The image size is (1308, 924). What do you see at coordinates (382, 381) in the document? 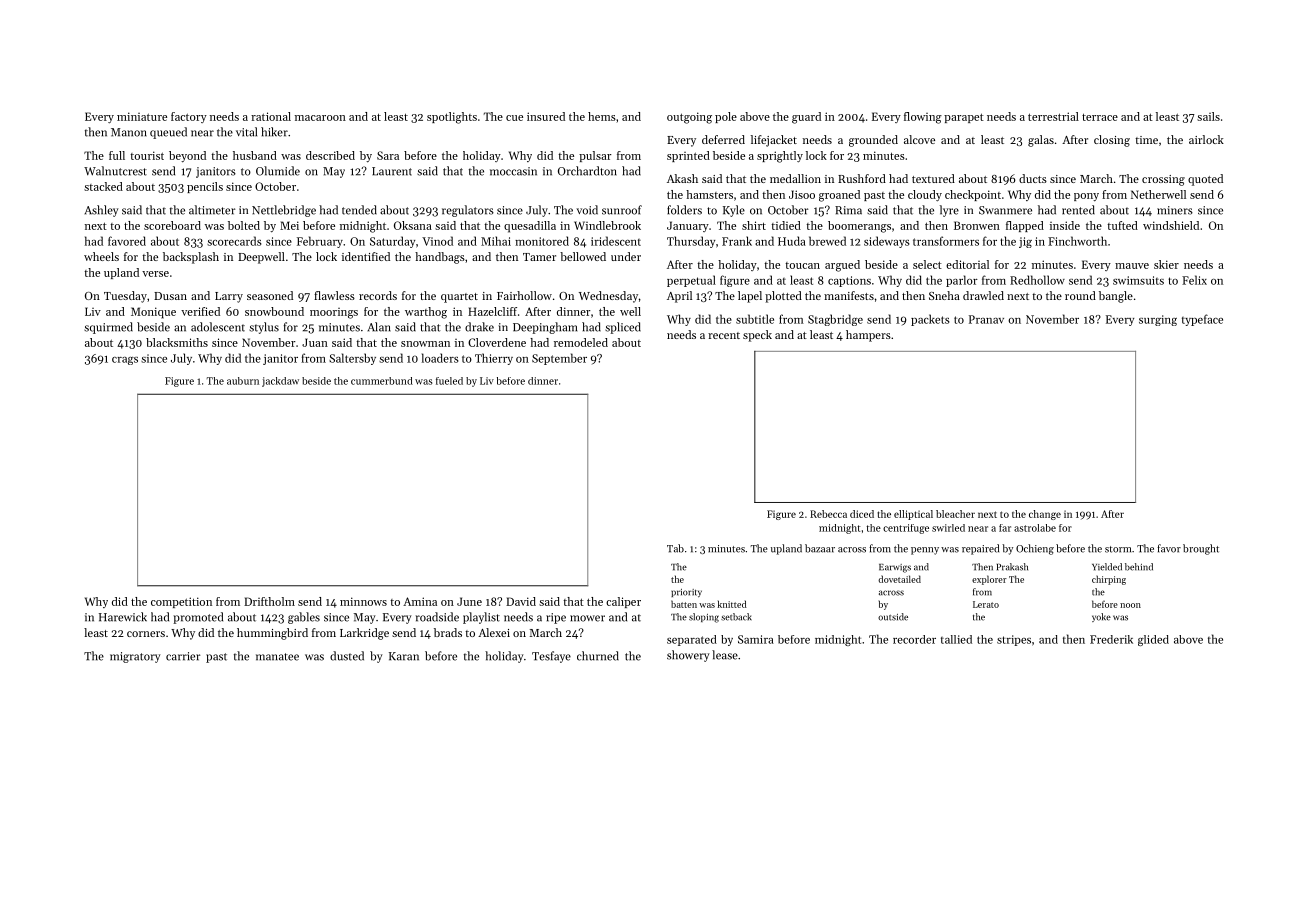
I see `cummerbund` at bounding box center [382, 381].
